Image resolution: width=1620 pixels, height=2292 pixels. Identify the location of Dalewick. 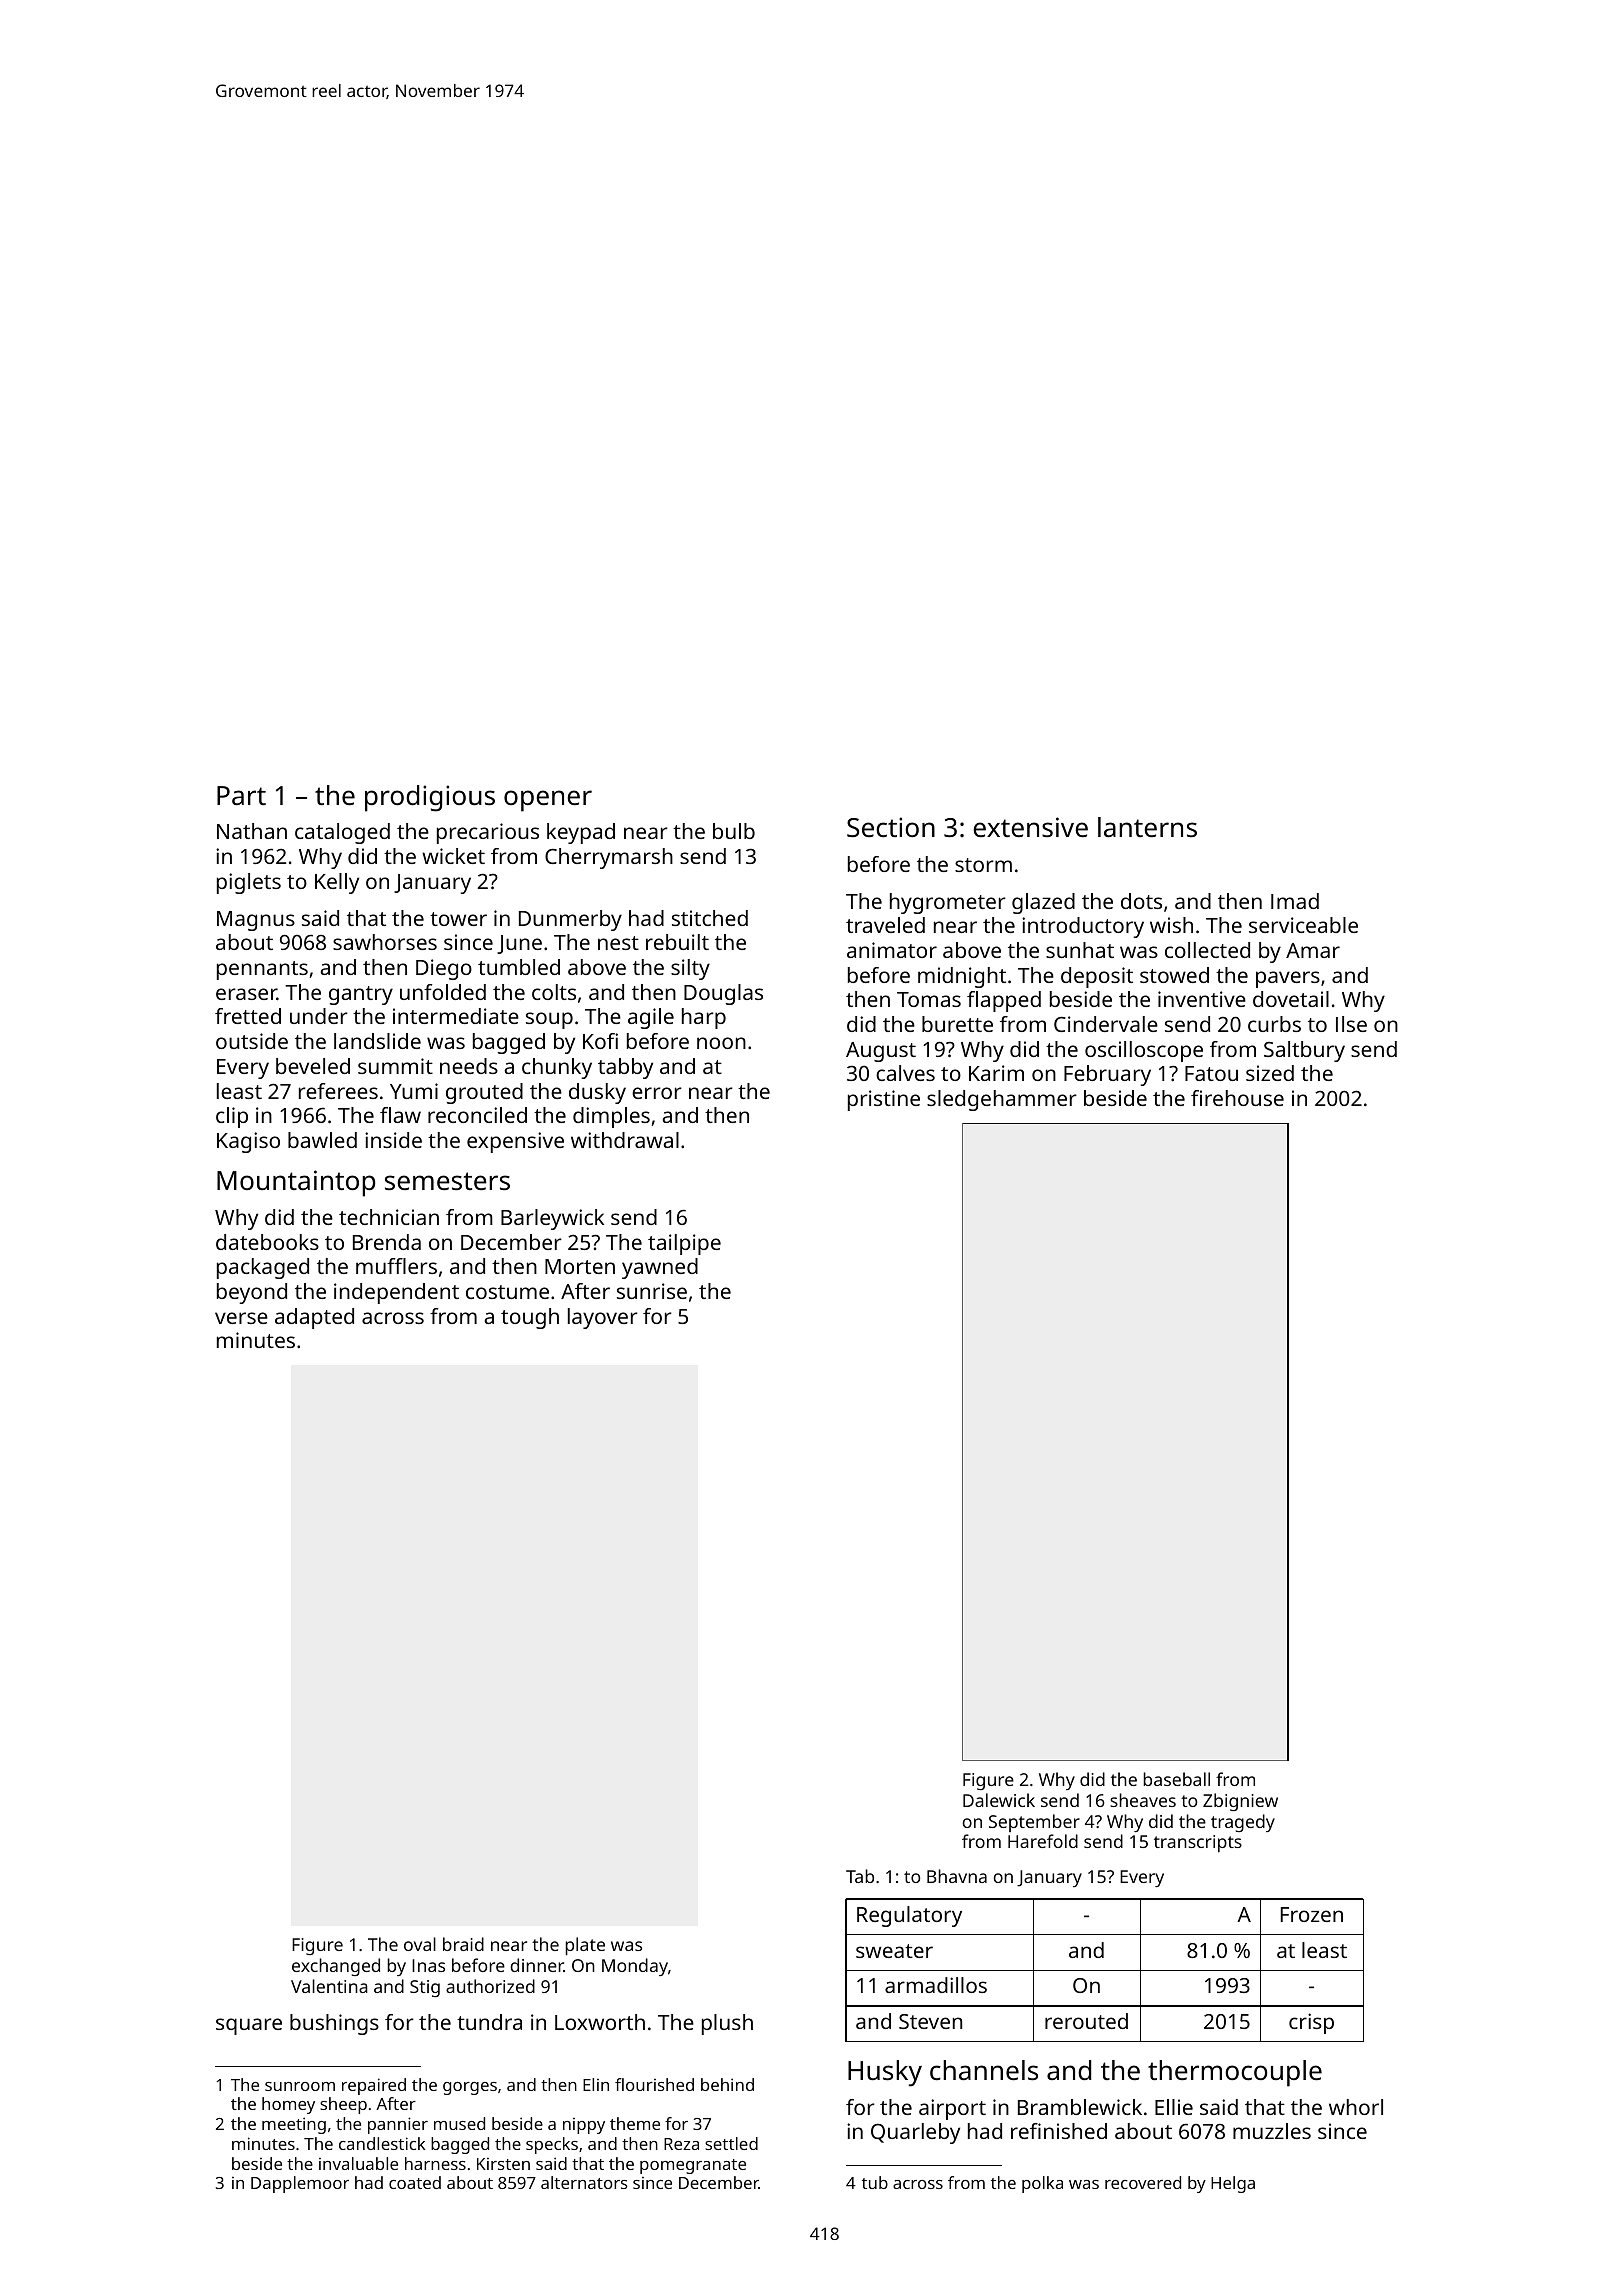
(999, 1800).
